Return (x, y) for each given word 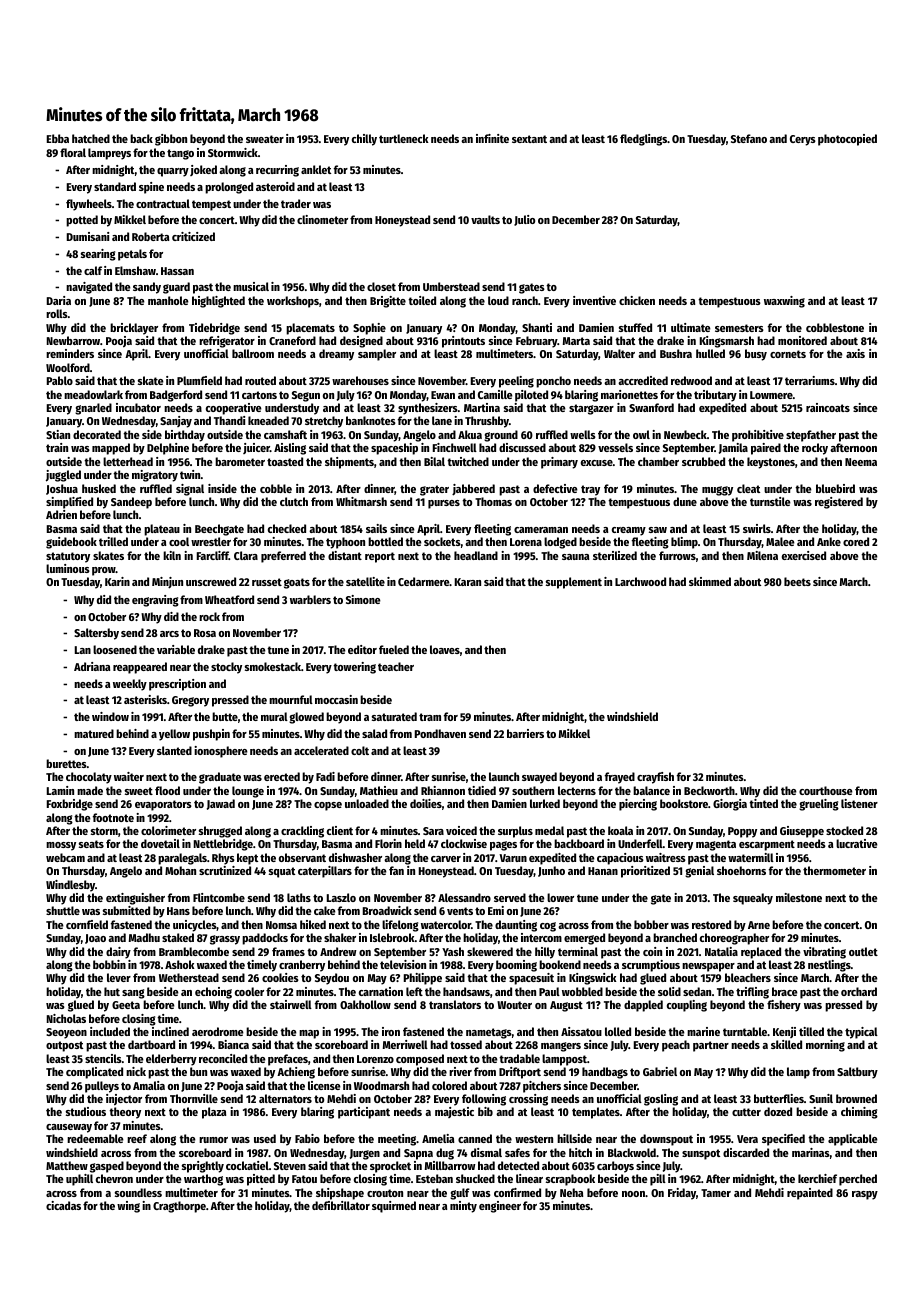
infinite (492, 138)
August (566, 1006)
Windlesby (70, 886)
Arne (759, 925)
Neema (861, 462)
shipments (349, 463)
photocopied (847, 140)
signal (190, 490)
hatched (91, 138)
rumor (213, 1140)
